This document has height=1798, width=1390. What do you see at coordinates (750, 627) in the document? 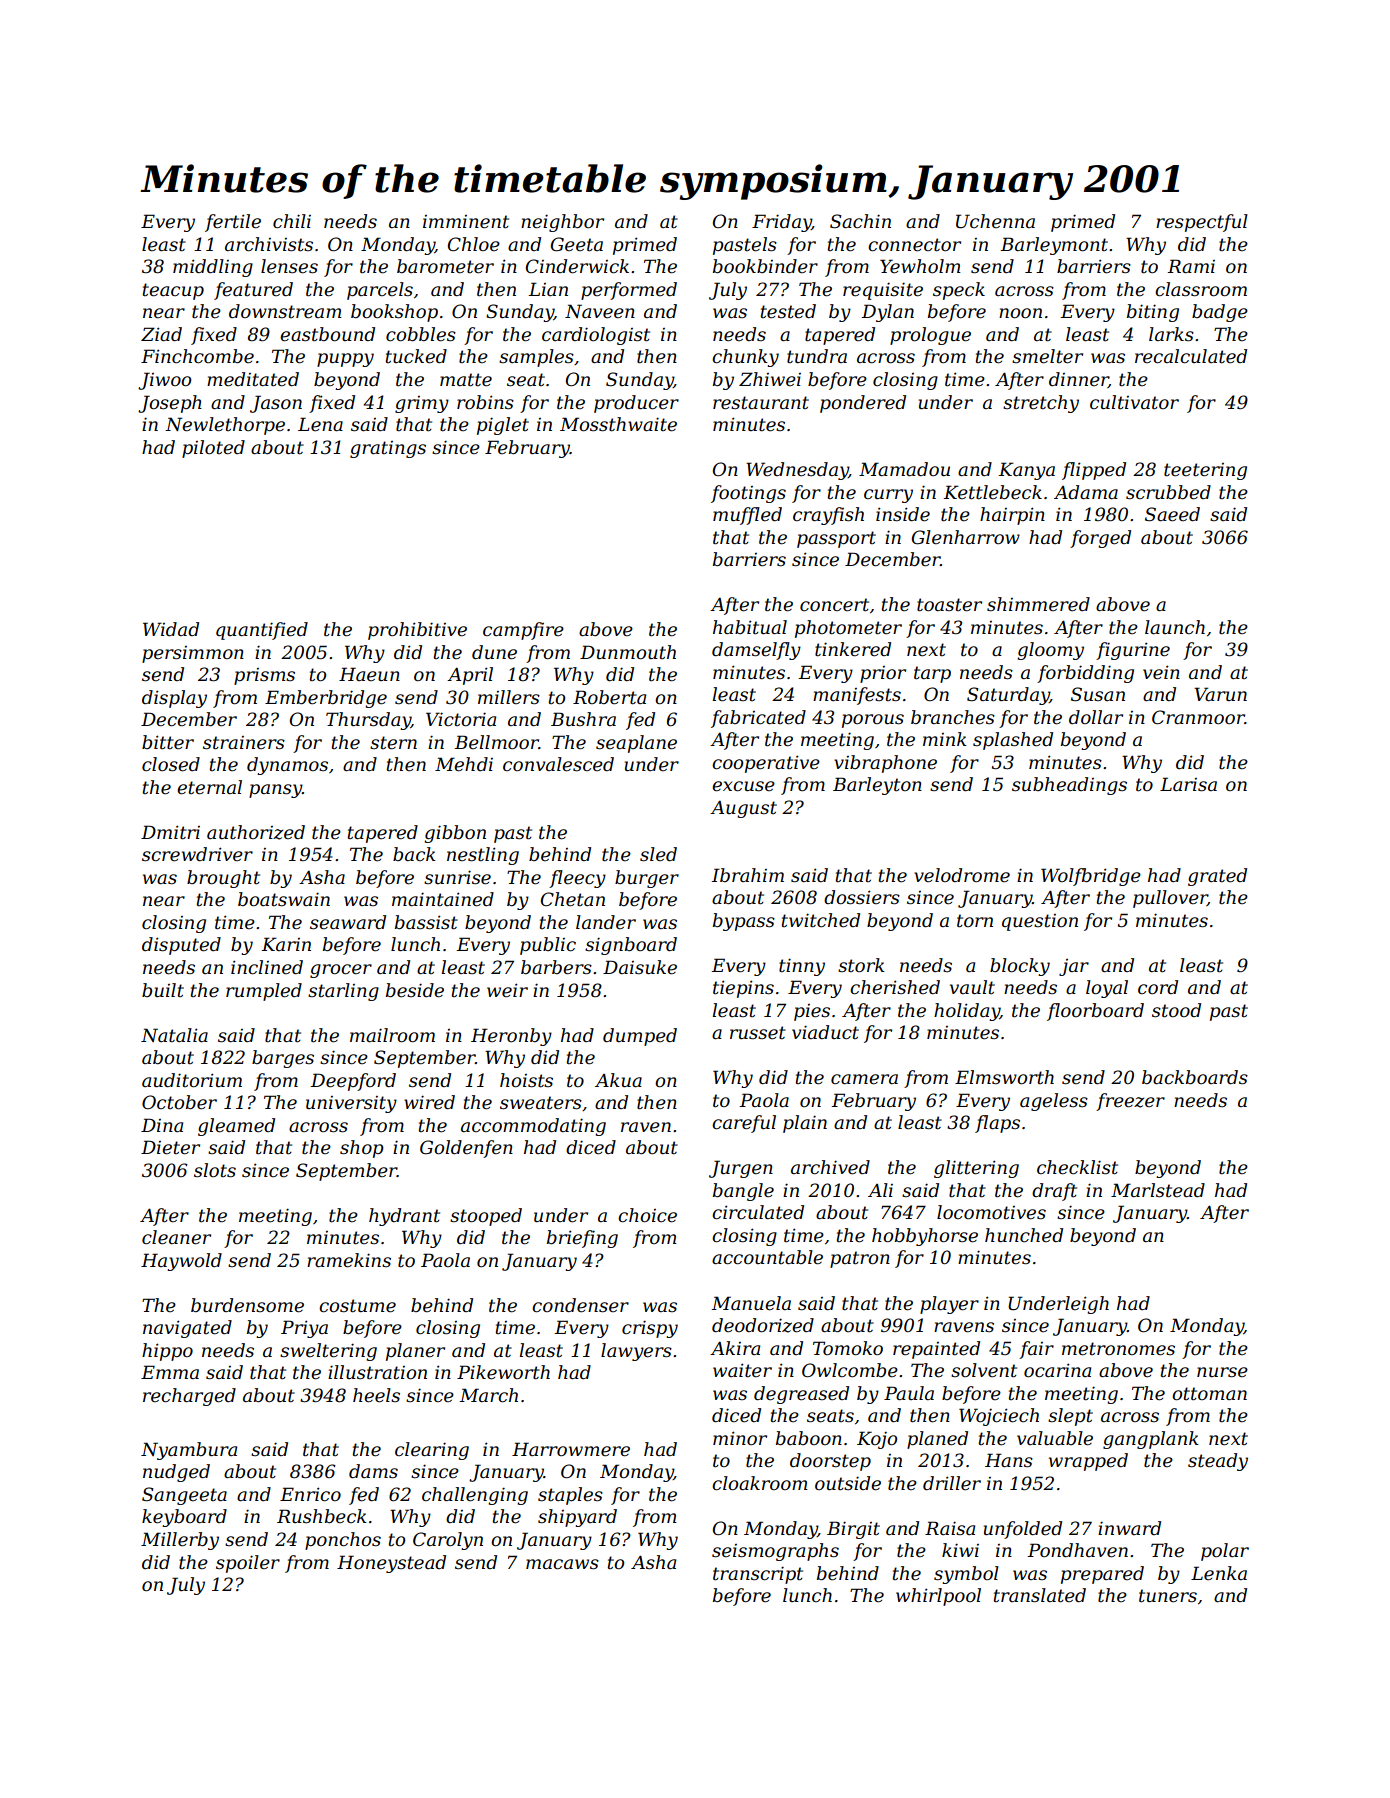
I see `habitual` at bounding box center [750, 627].
